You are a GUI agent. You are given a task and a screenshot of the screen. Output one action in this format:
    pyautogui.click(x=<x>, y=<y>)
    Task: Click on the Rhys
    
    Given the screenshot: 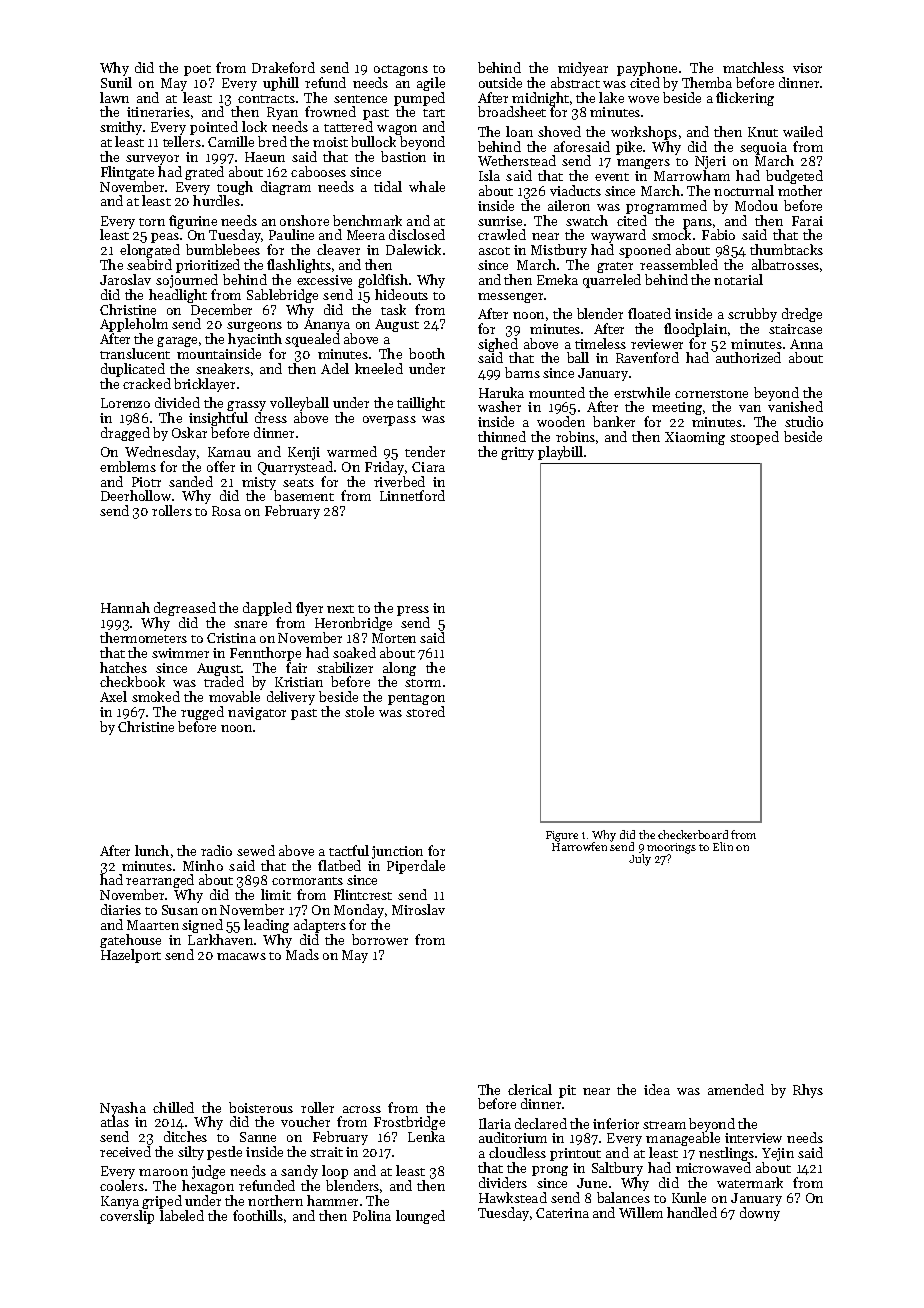 What is the action you would take?
    pyautogui.click(x=808, y=1091)
